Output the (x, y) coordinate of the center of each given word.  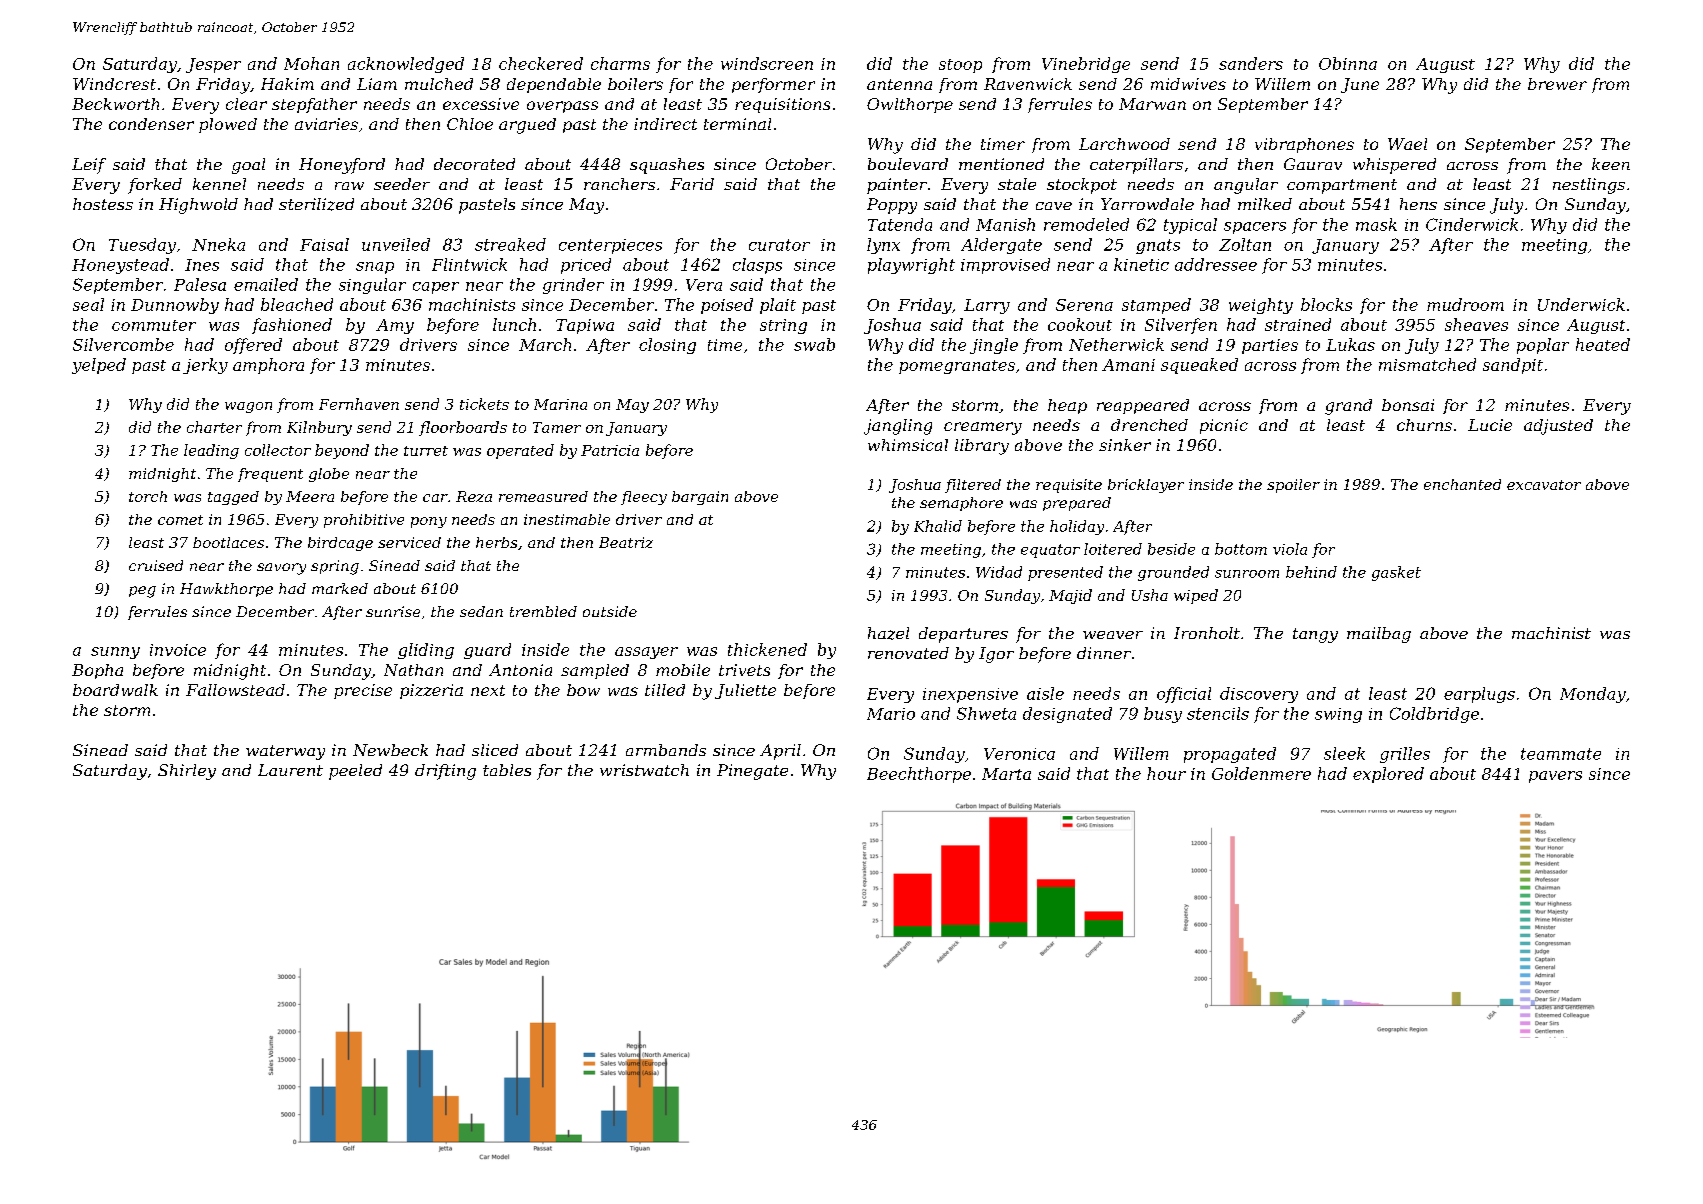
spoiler (1293, 486)
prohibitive (364, 521)
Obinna (1348, 63)
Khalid (938, 526)
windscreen (767, 63)
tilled (665, 690)
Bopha (97, 671)
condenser (151, 124)
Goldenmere (1261, 773)
